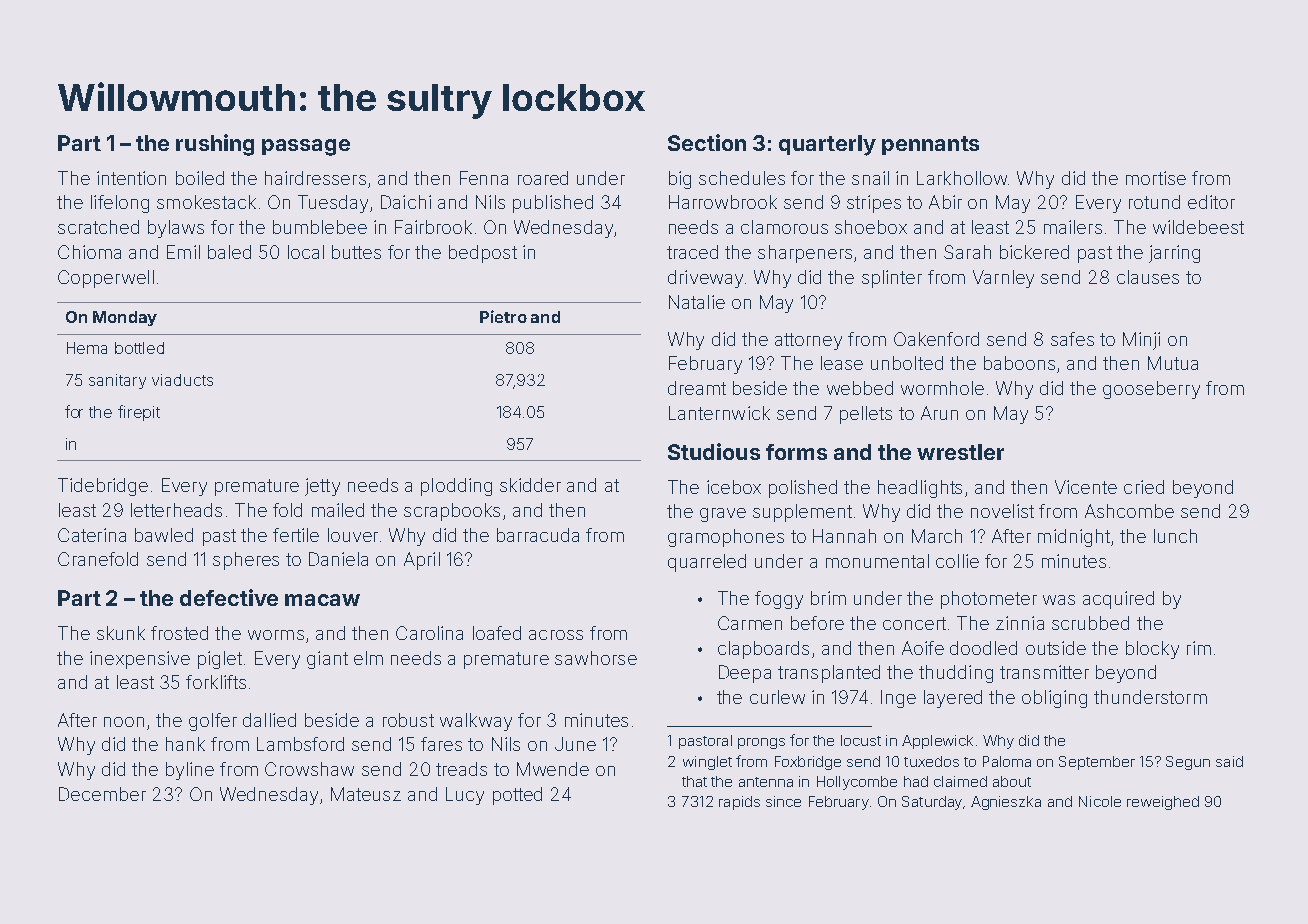 This screenshot has height=924, width=1308. Describe the element at coordinates (422, 561) in the screenshot. I see `April` at that location.
